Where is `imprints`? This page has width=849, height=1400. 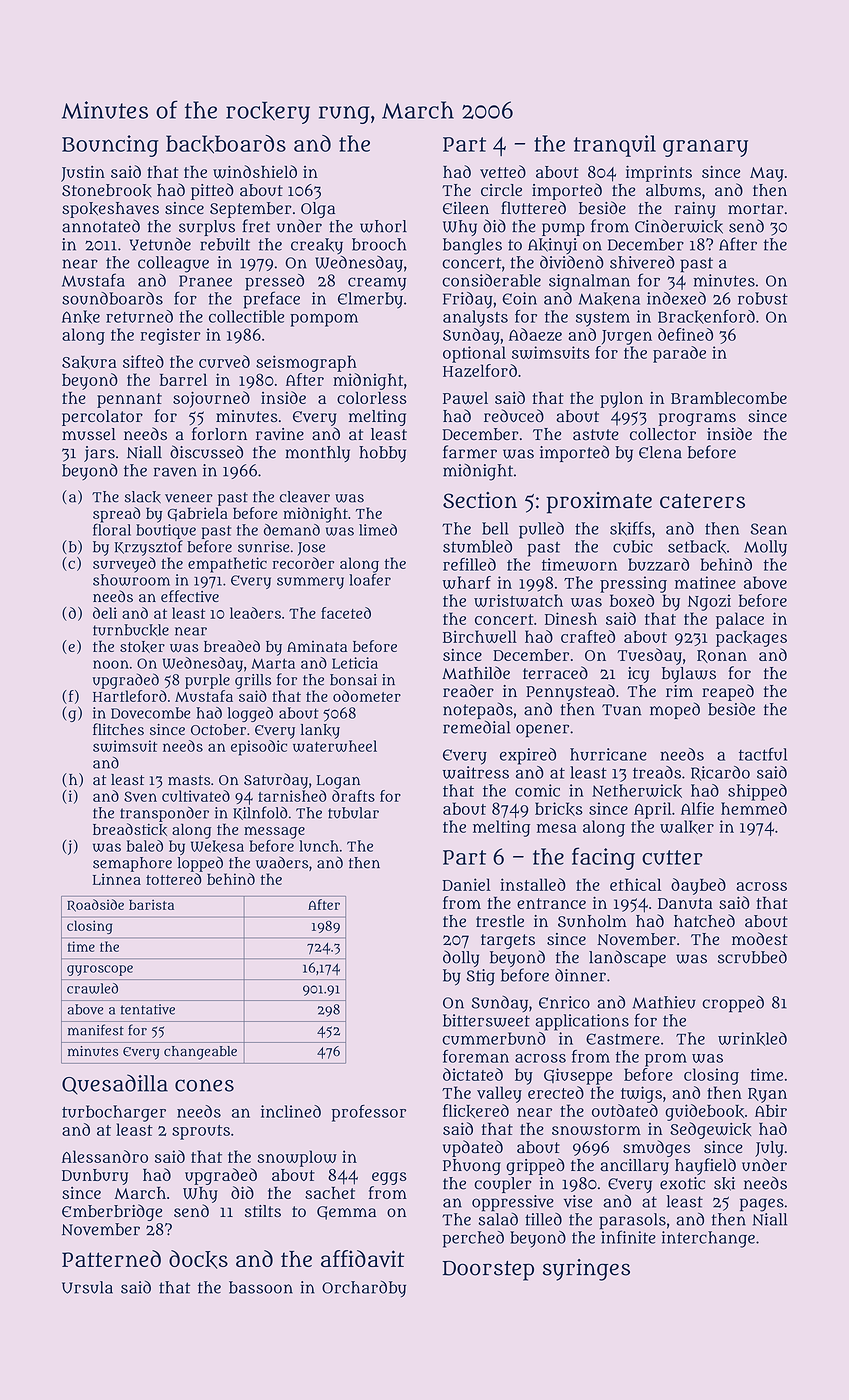 imprints is located at coordinates (659, 173).
